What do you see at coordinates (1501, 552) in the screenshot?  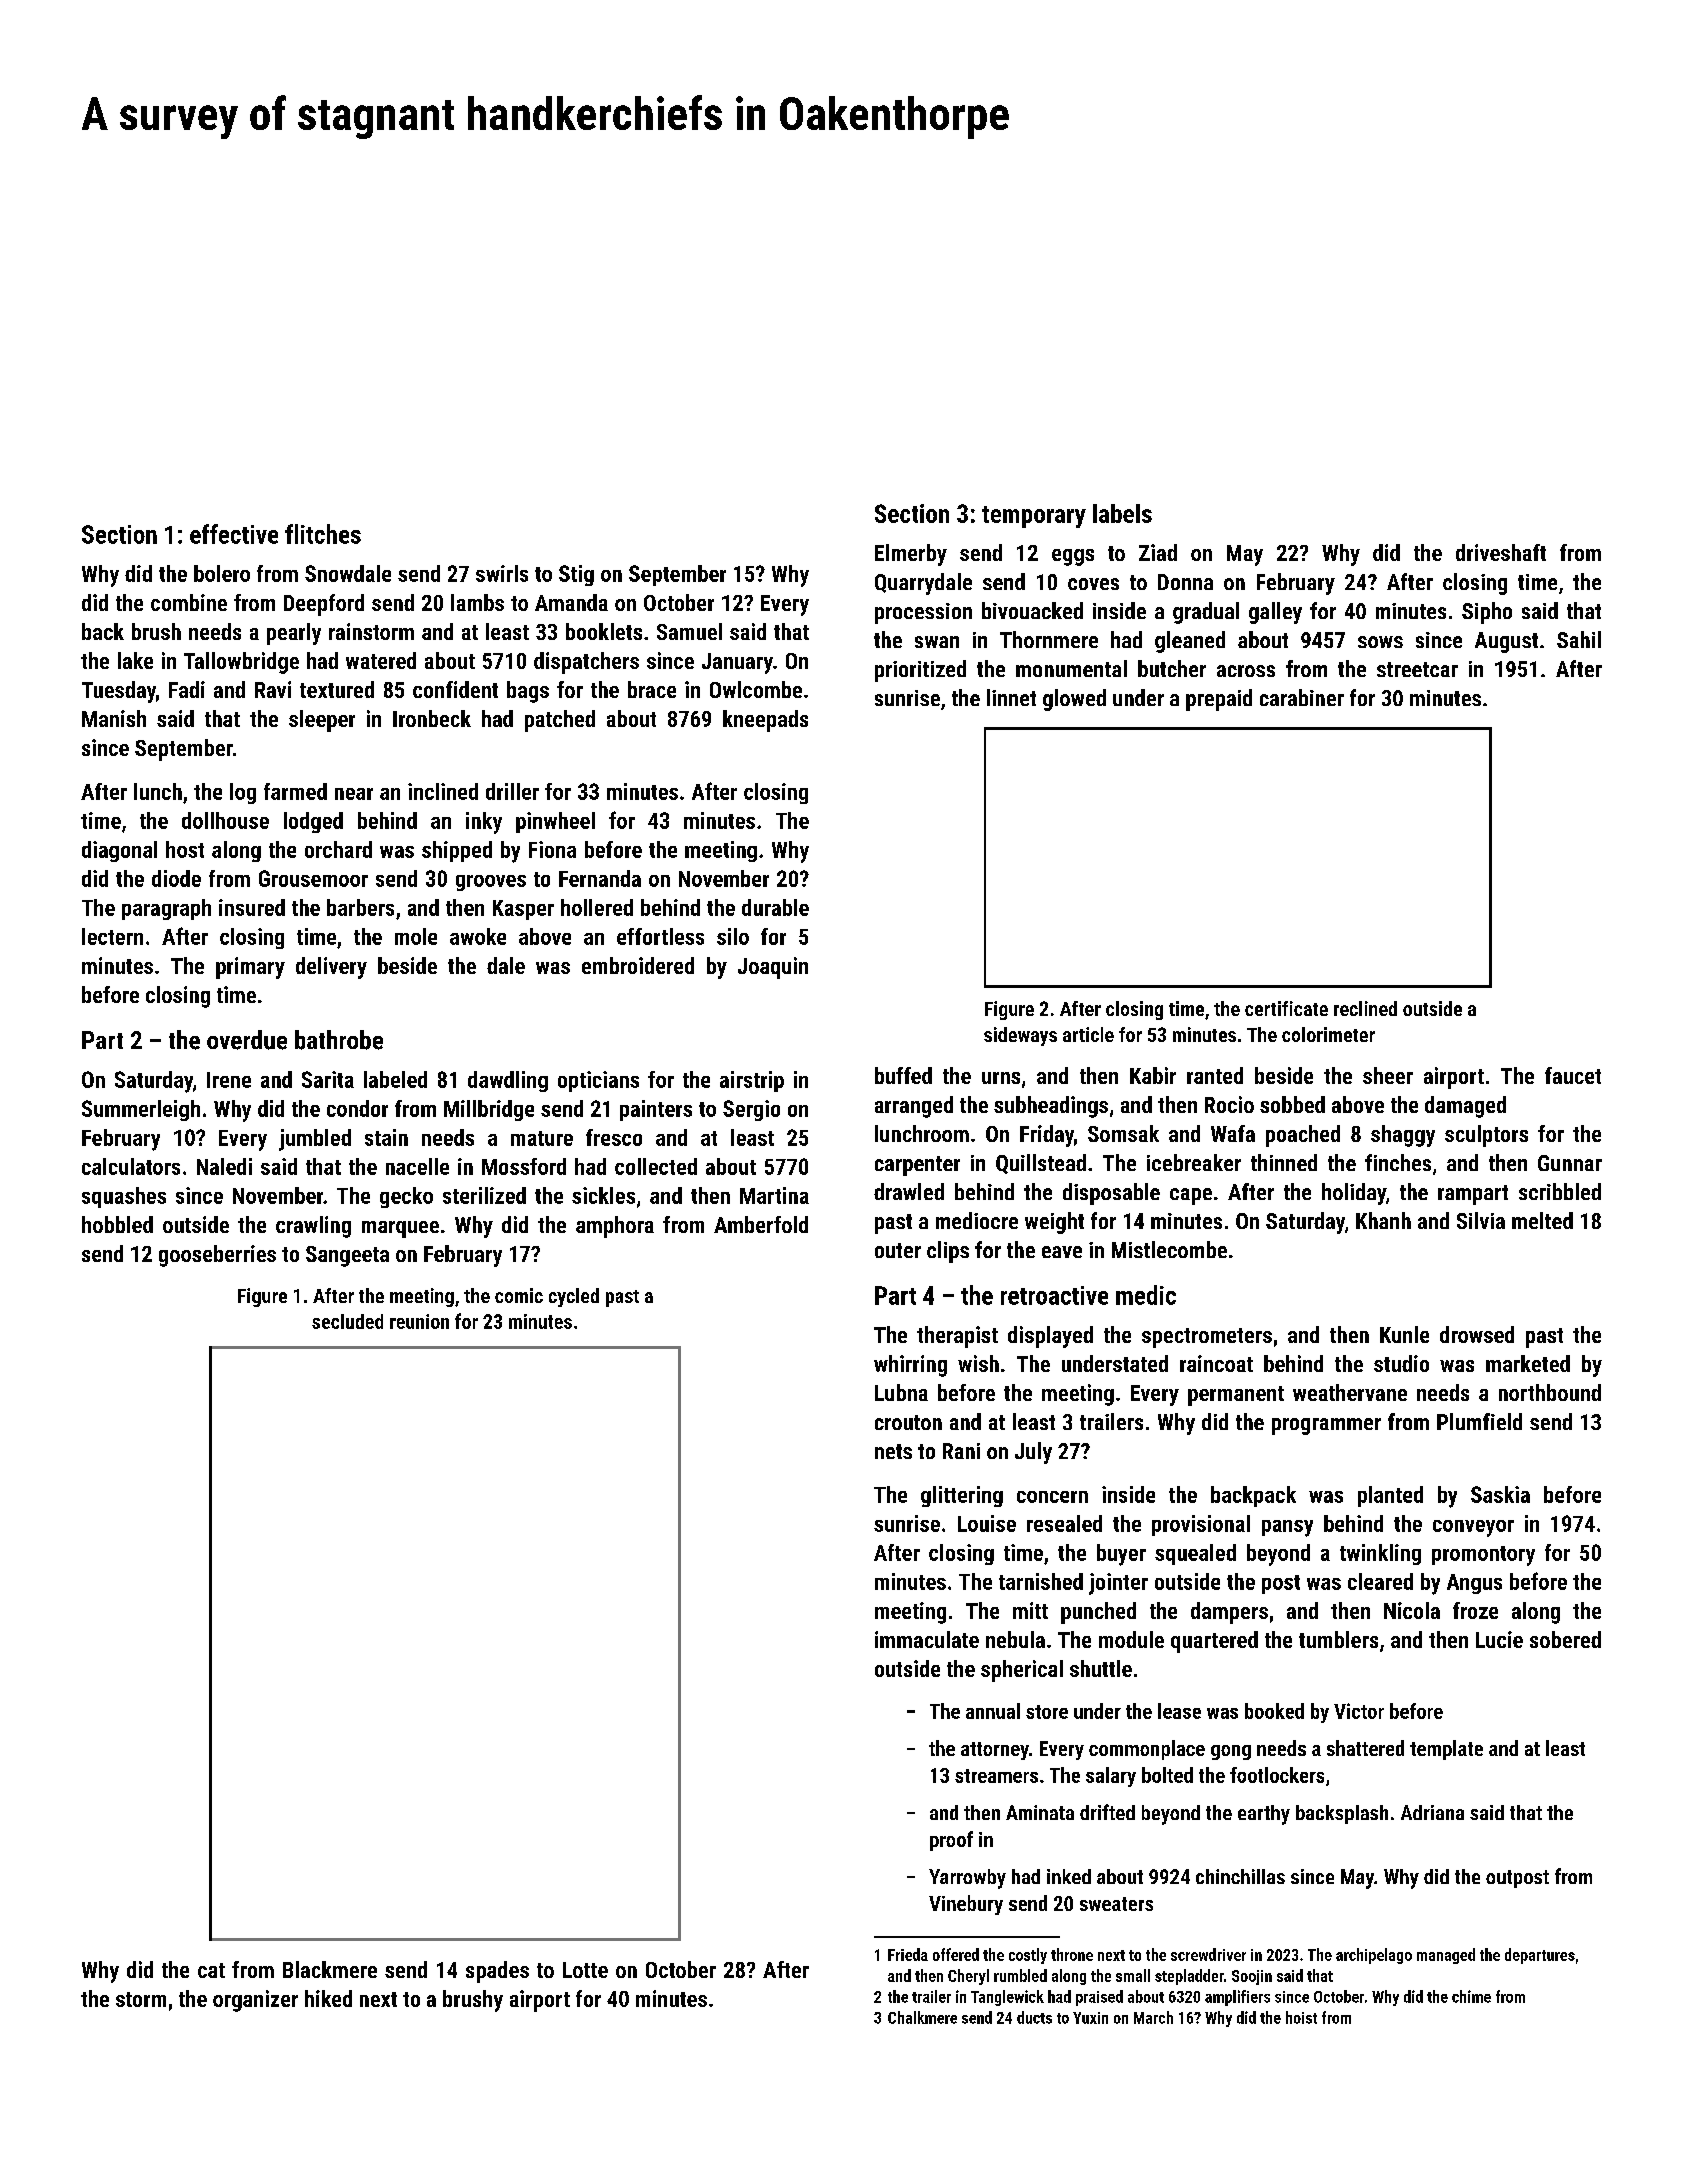 I see `driveshaft` at bounding box center [1501, 552].
